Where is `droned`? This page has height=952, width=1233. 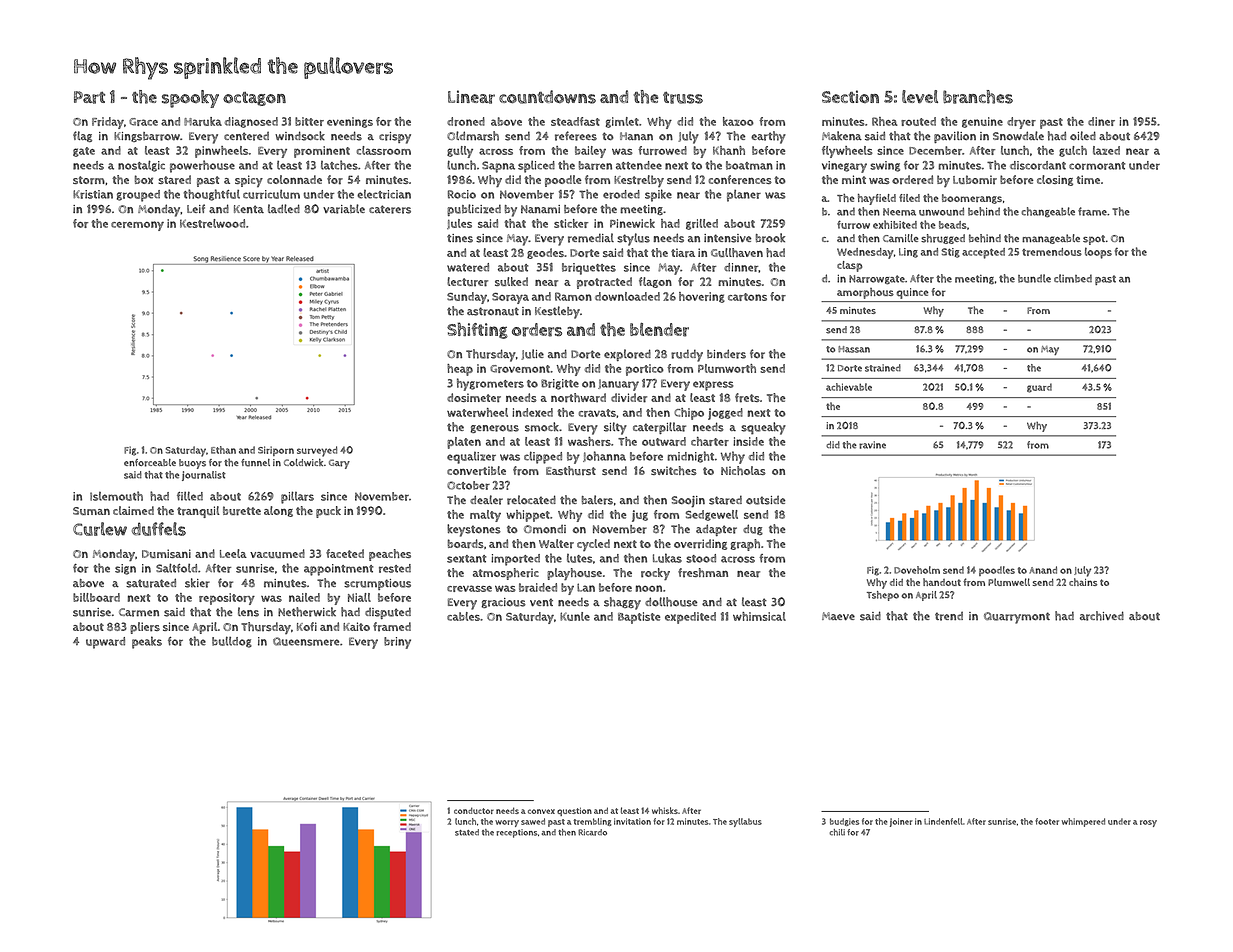 droned is located at coordinates (466, 121).
